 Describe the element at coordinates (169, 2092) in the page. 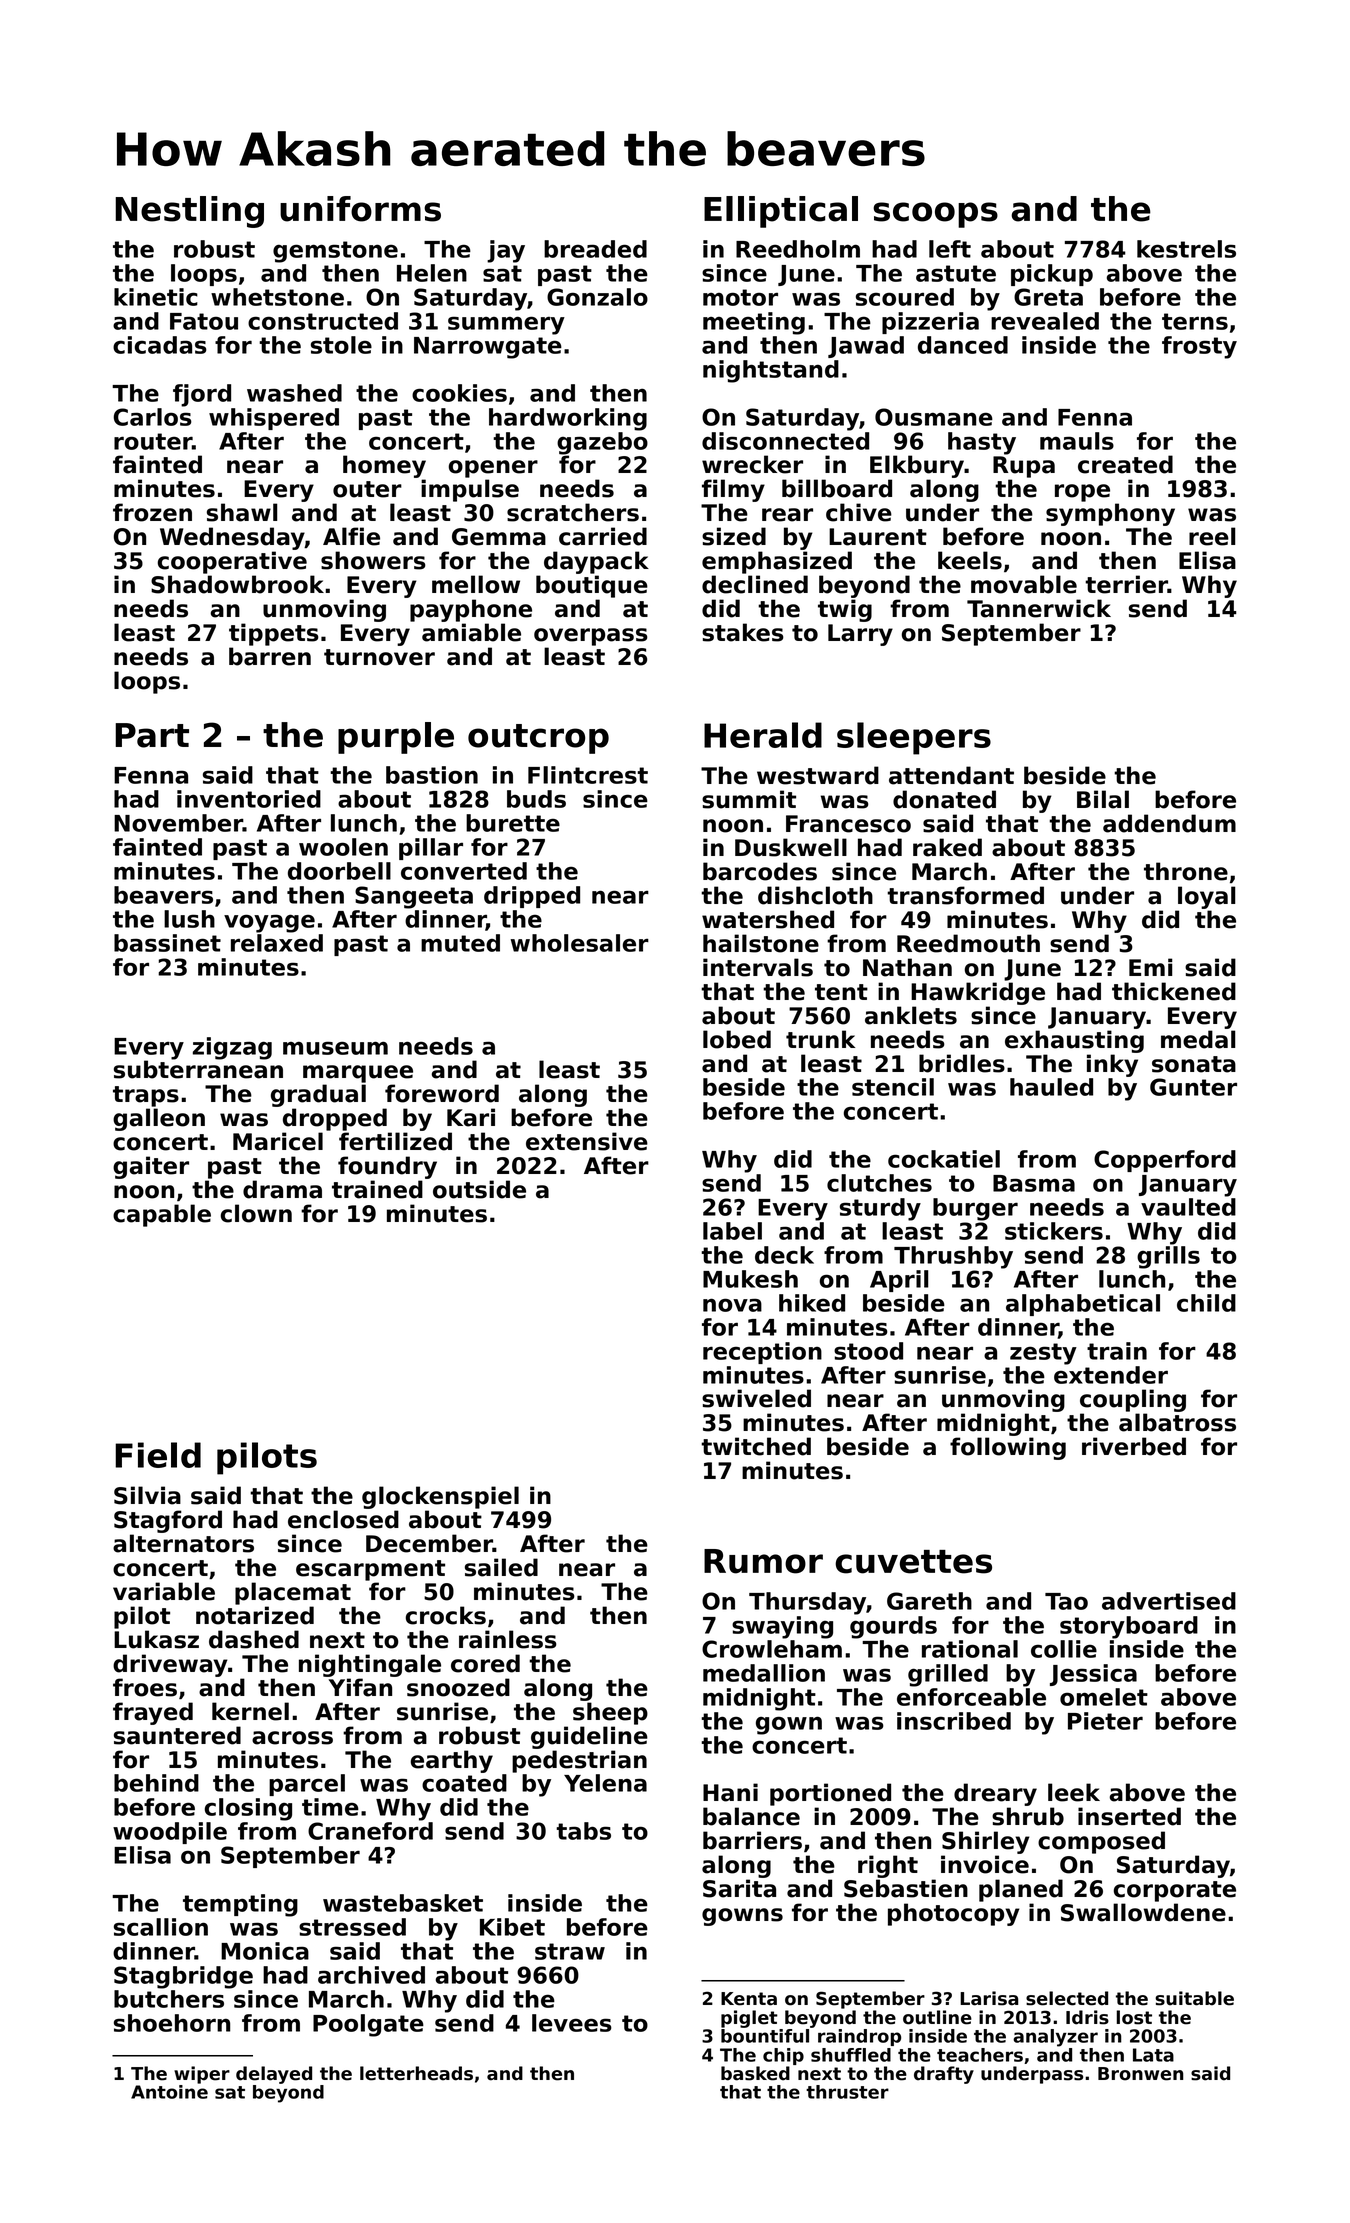

I see `Antoine` at that location.
